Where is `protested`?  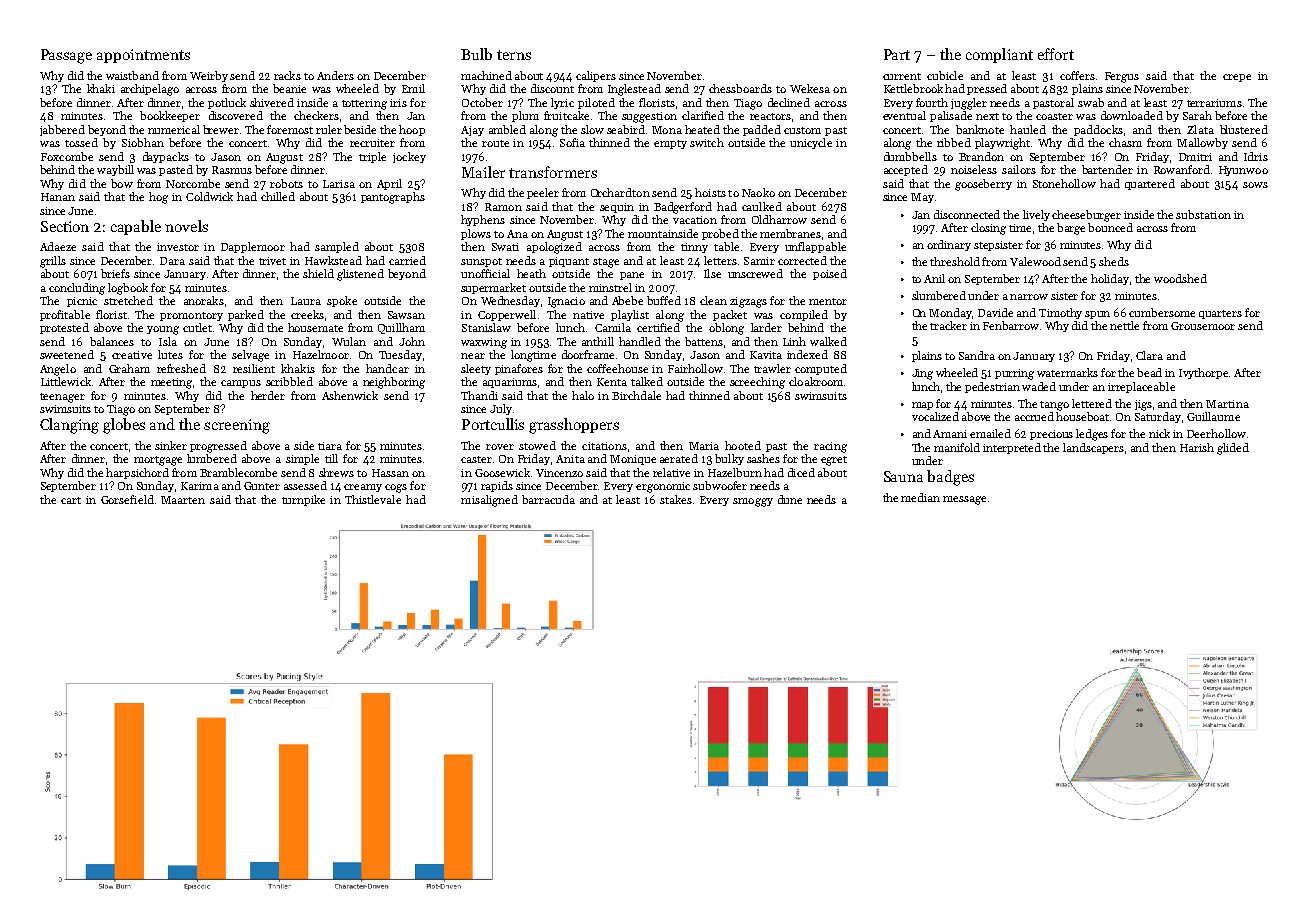
protested is located at coordinates (64, 328).
